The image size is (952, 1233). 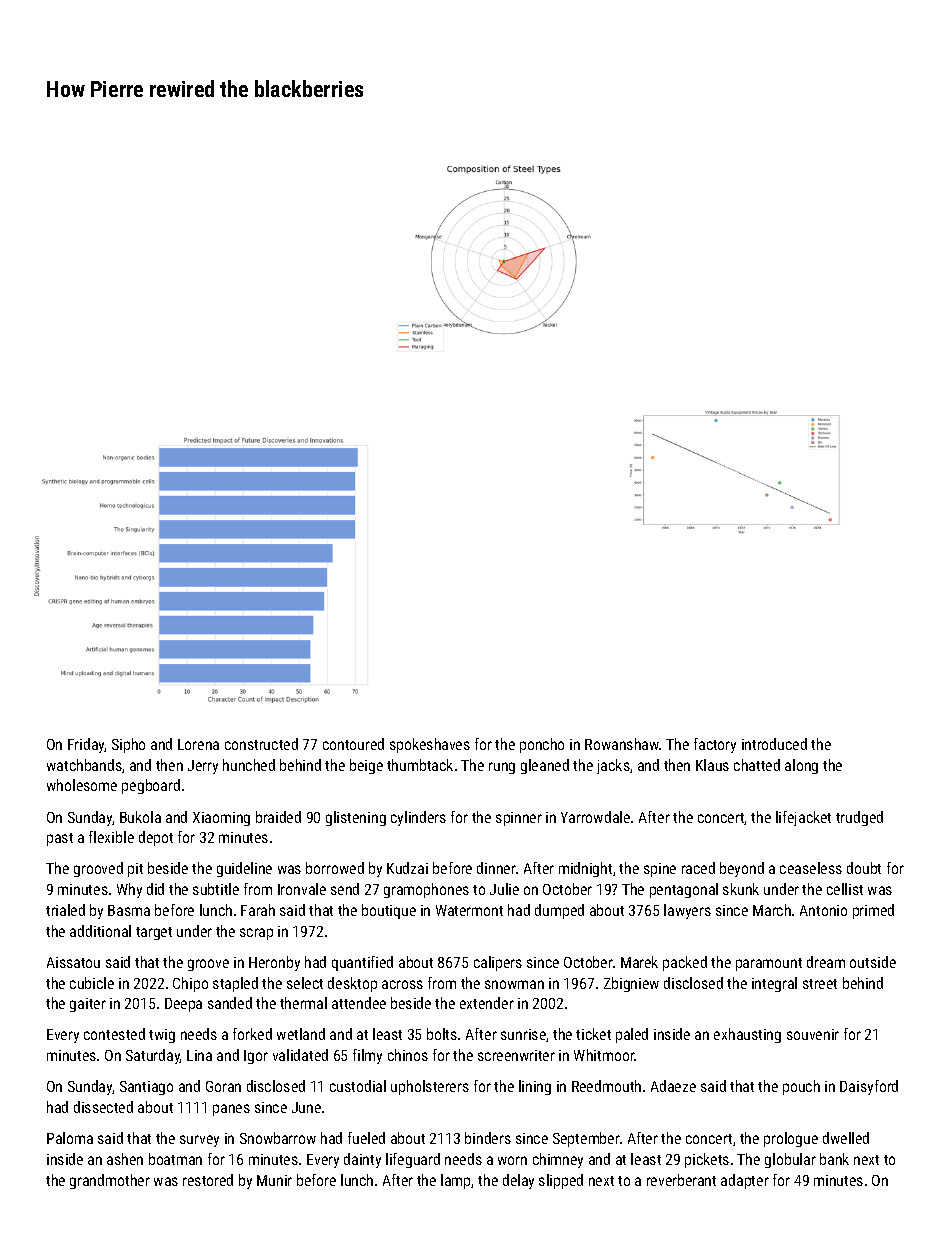 What do you see at coordinates (367, 1056) in the screenshot?
I see `filmy` at bounding box center [367, 1056].
